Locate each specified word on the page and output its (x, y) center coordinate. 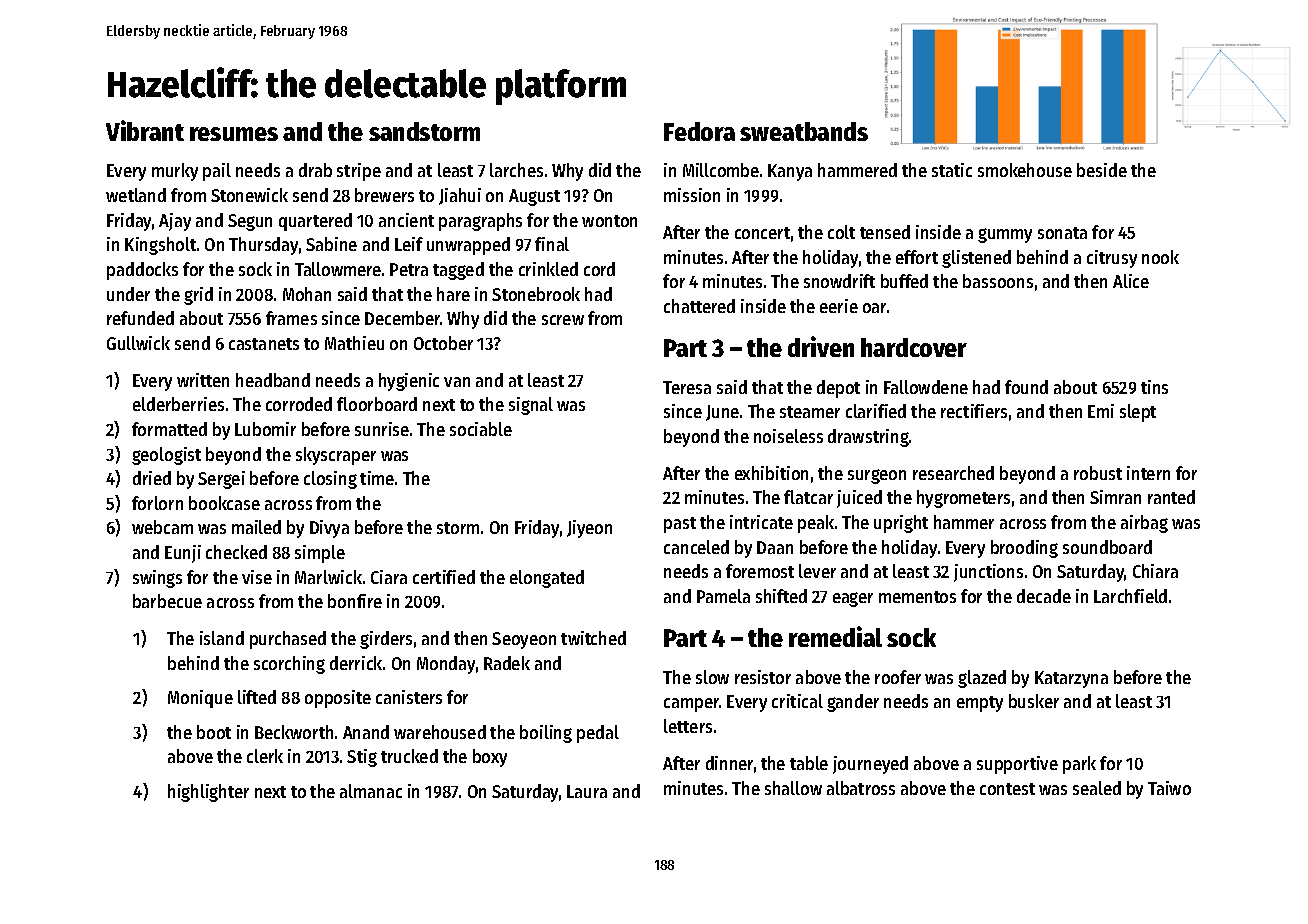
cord (599, 269)
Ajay (175, 222)
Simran (1115, 497)
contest (1007, 789)
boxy (490, 758)
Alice (1131, 281)
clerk (265, 756)
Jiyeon (589, 529)
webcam (162, 527)
